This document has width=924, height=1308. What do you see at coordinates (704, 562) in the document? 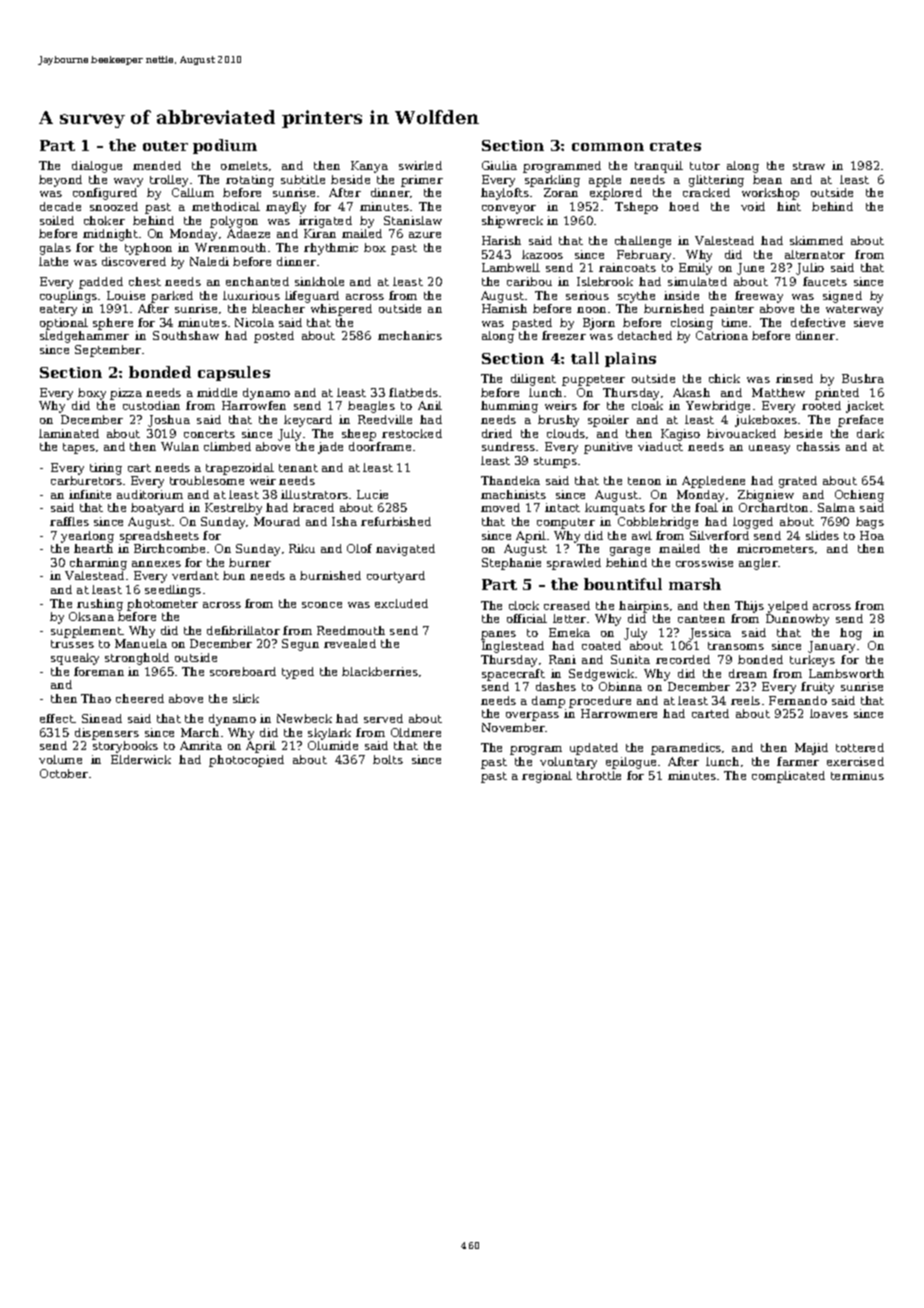
I see `crosswise` at bounding box center [704, 562].
